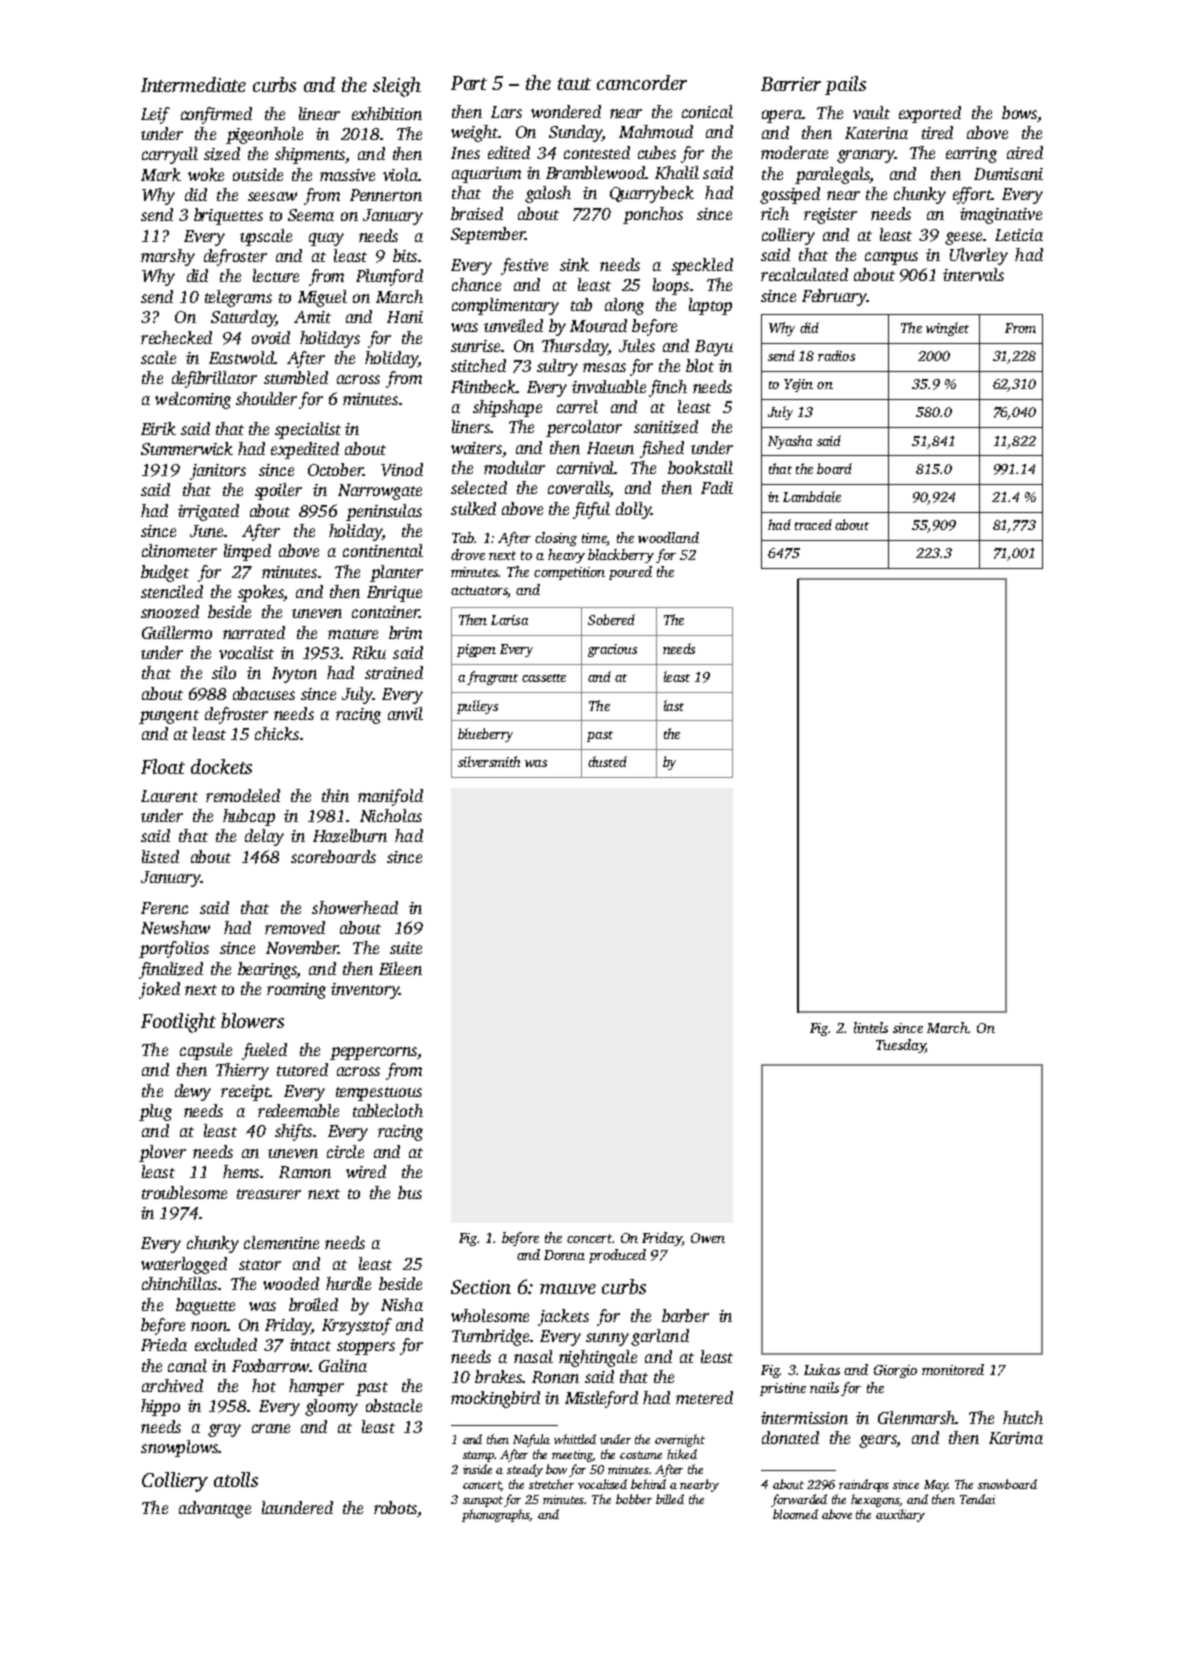  Describe the element at coordinates (477, 1469) in the screenshot. I see `inside` at that location.
